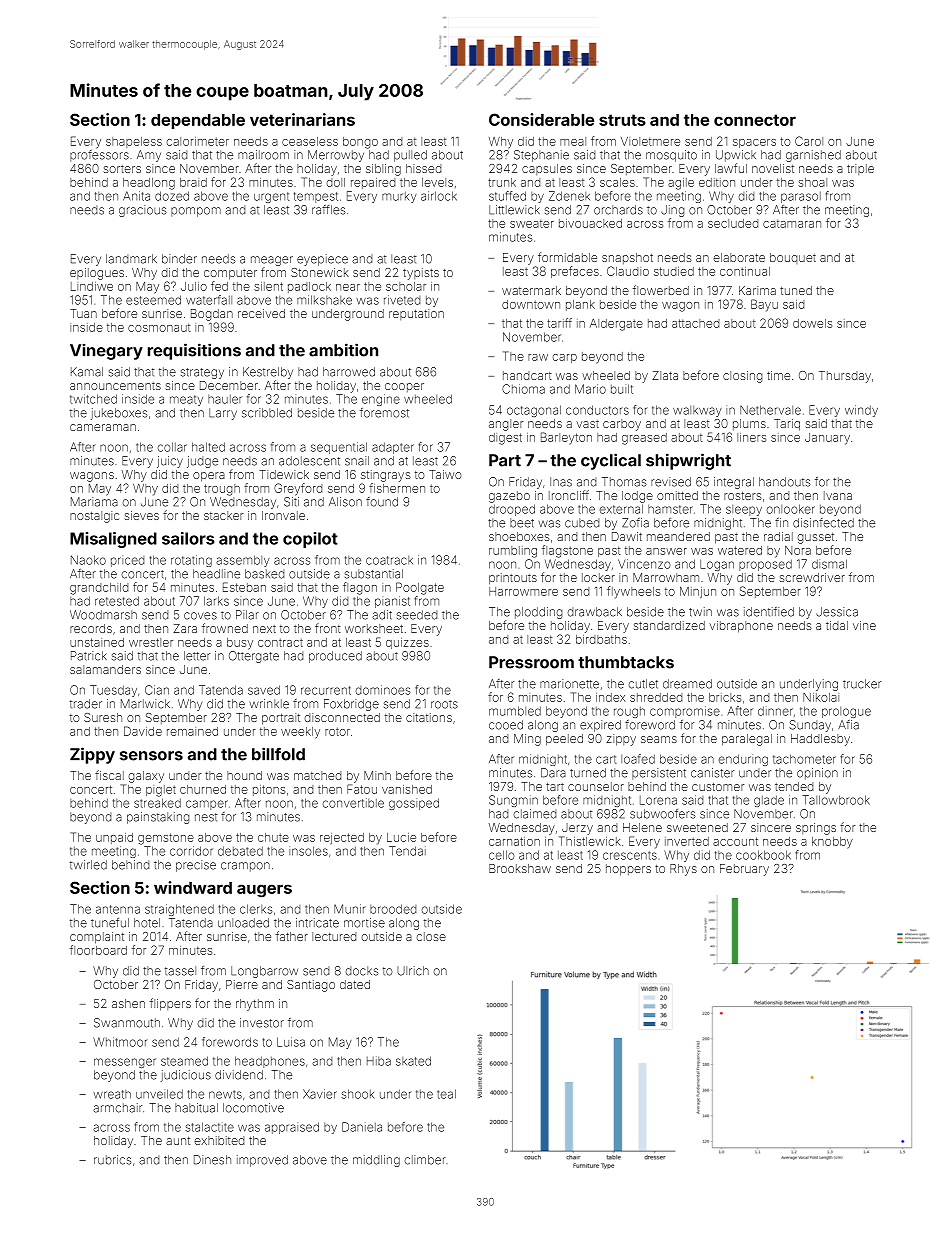  I want to click on nostalgic, so click(94, 517).
